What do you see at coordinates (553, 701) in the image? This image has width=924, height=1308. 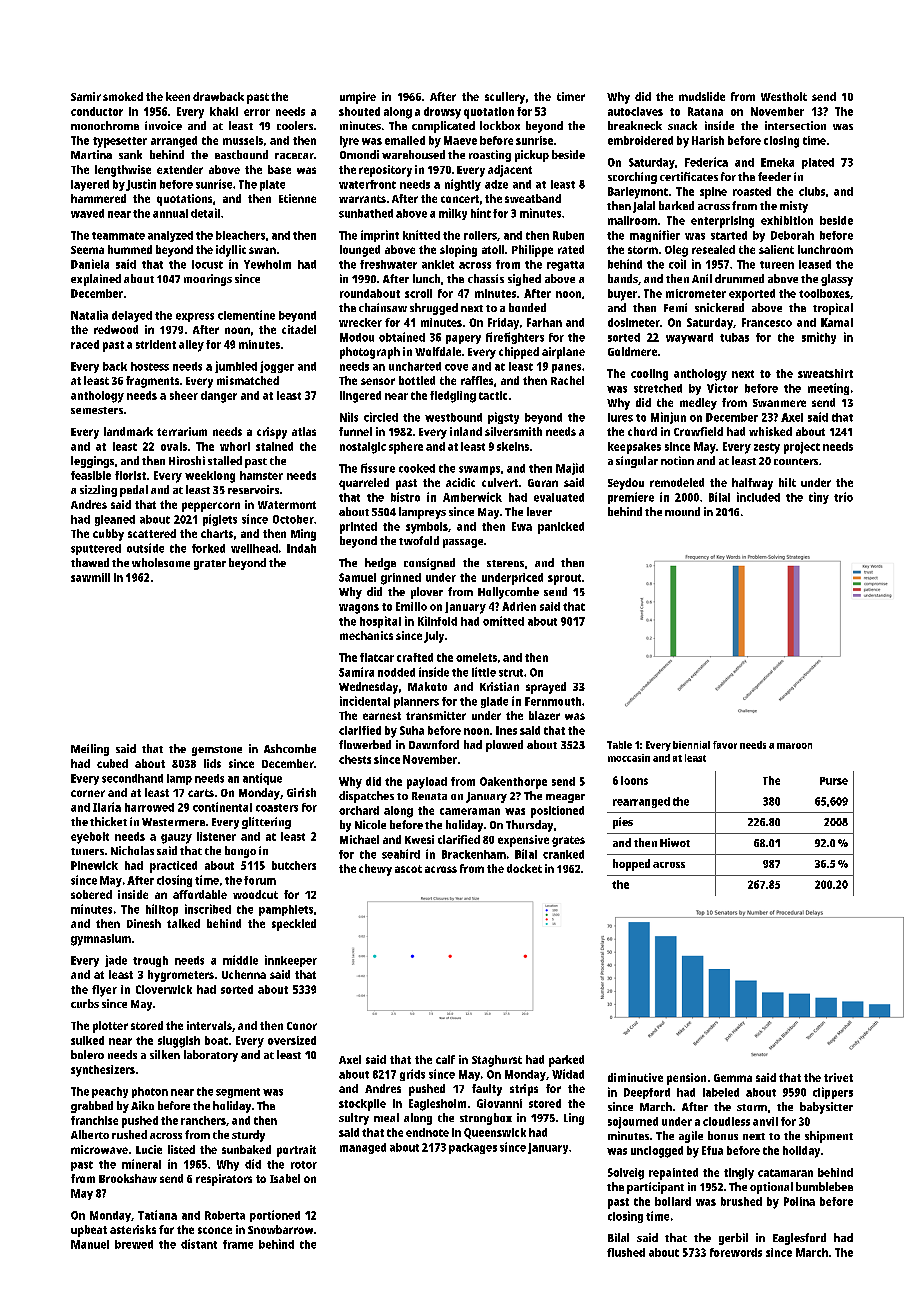 I see `Fernmouth` at bounding box center [553, 701].
